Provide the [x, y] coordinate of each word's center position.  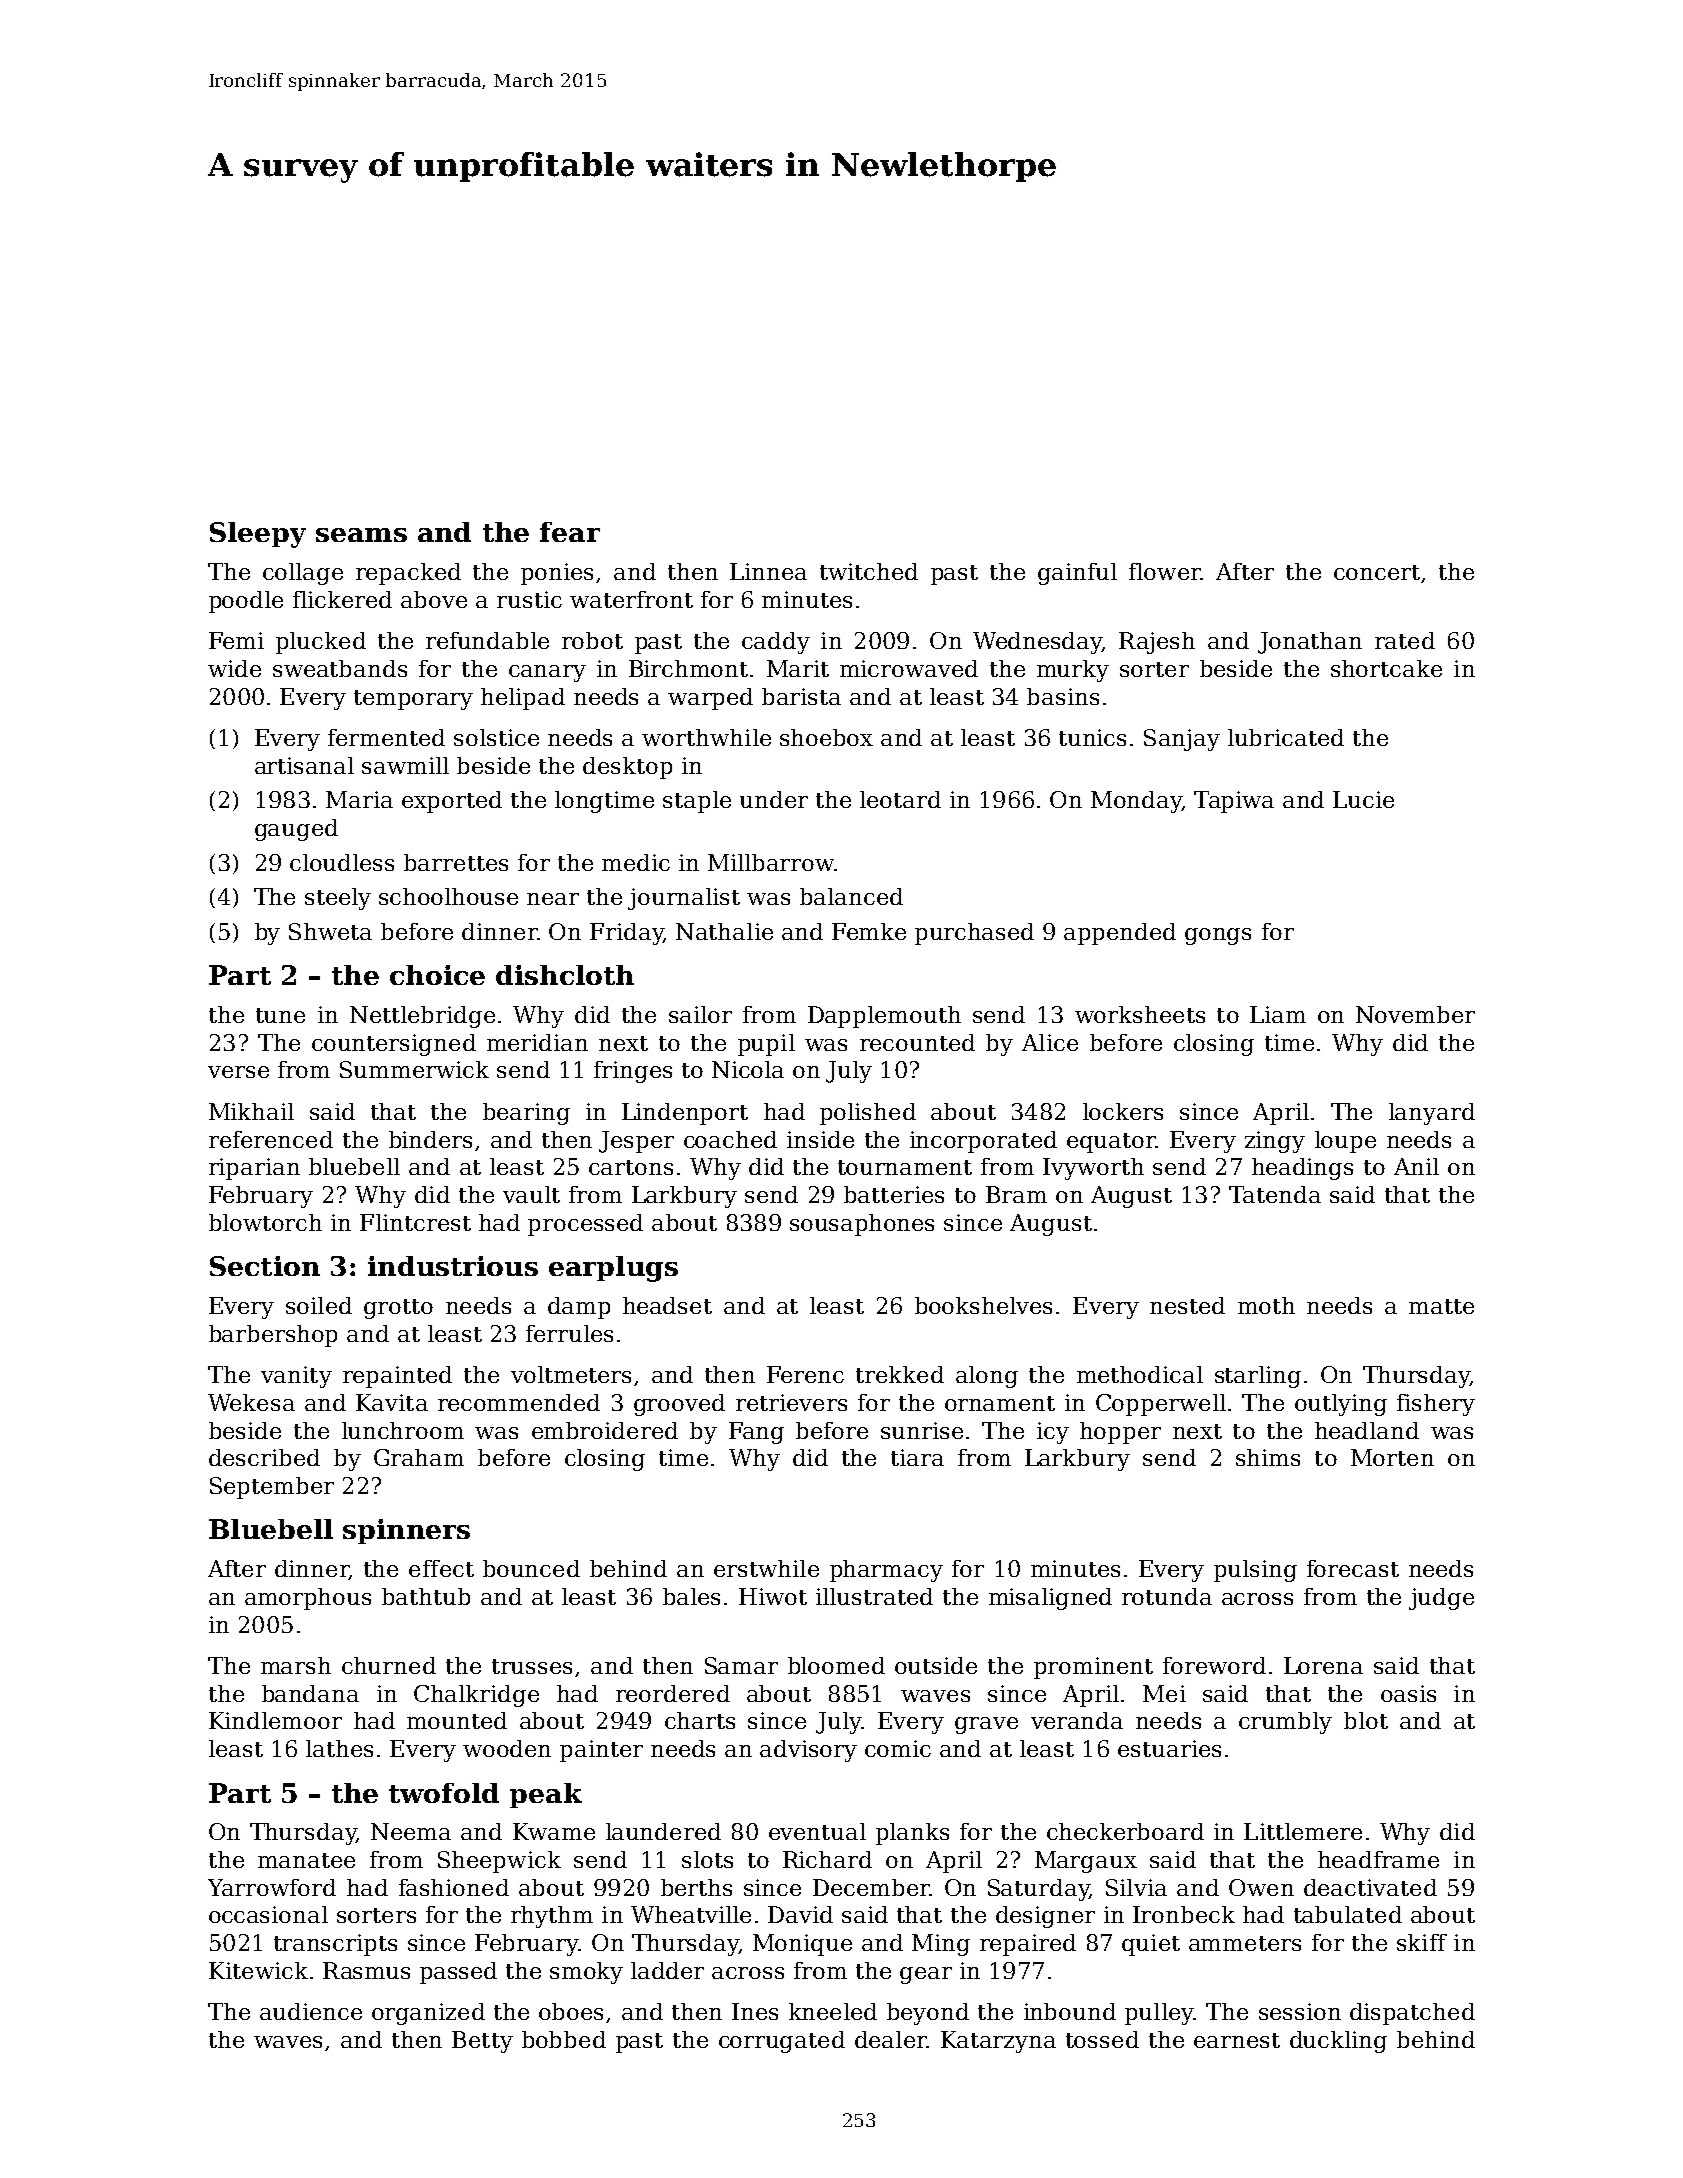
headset [667, 1305]
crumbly [1285, 1723]
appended [1120, 934]
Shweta [330, 931]
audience [311, 2011]
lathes [339, 1748]
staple [697, 802]
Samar [741, 1665]
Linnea [768, 571]
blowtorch [265, 1222]
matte [1441, 1306]
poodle [246, 602]
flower [1165, 571]
